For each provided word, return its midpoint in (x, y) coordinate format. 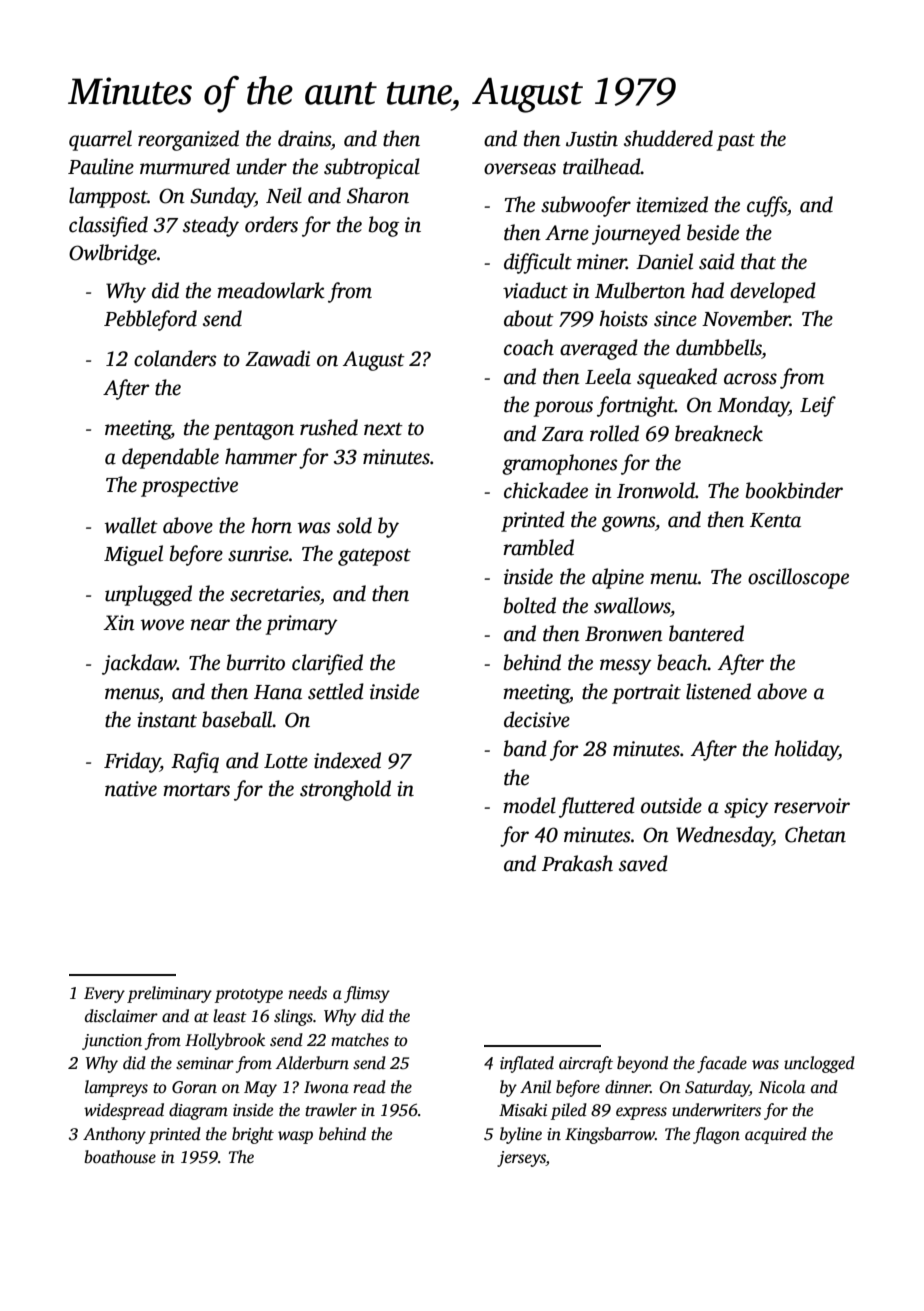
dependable (170, 458)
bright (253, 1135)
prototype (249, 996)
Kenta (775, 520)
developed (773, 292)
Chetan (815, 834)
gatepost (374, 557)
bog (384, 226)
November (746, 318)
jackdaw (139, 664)
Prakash (577, 863)
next (383, 429)
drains (304, 138)
